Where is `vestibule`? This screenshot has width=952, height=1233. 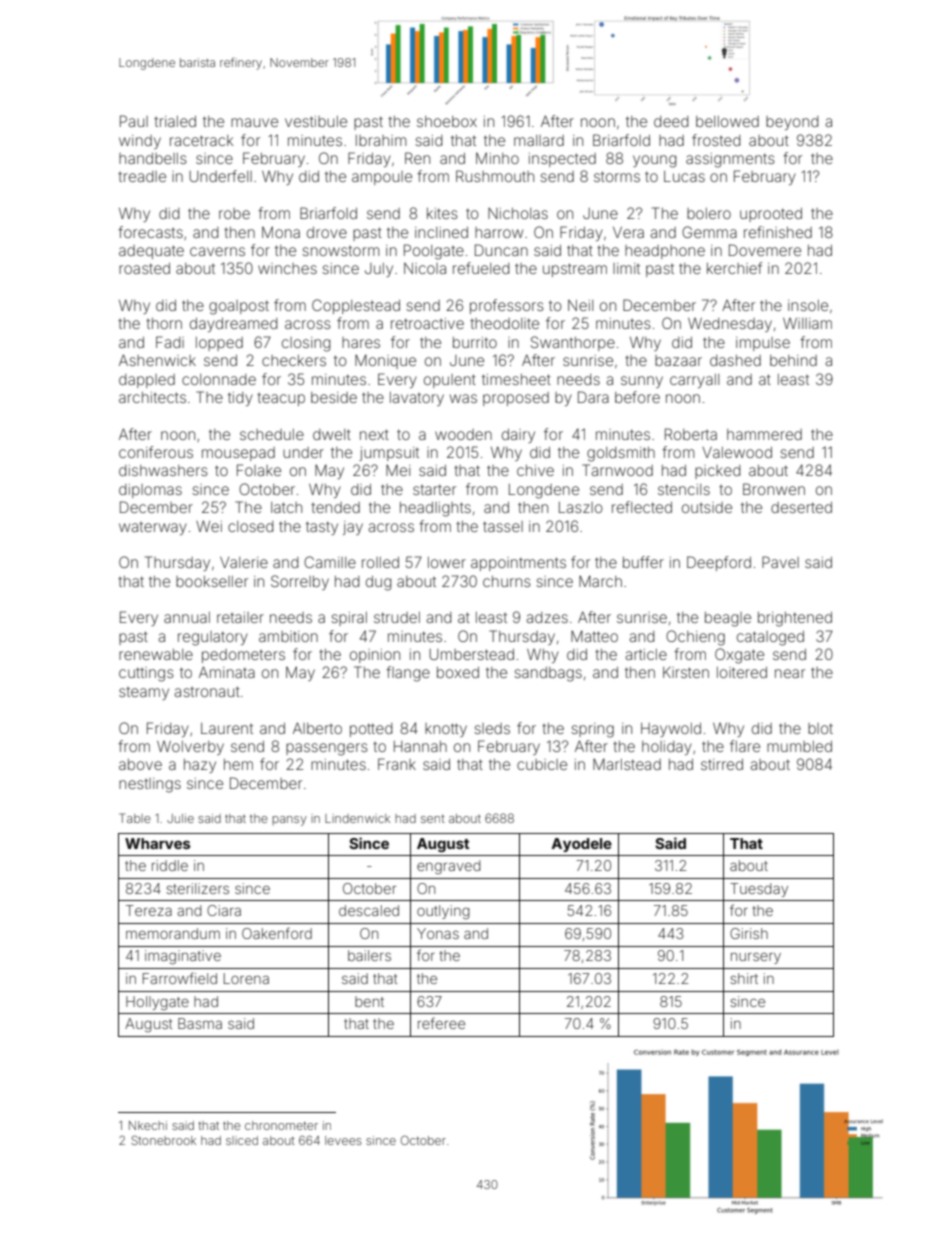 vestibule is located at coordinates (316, 121).
